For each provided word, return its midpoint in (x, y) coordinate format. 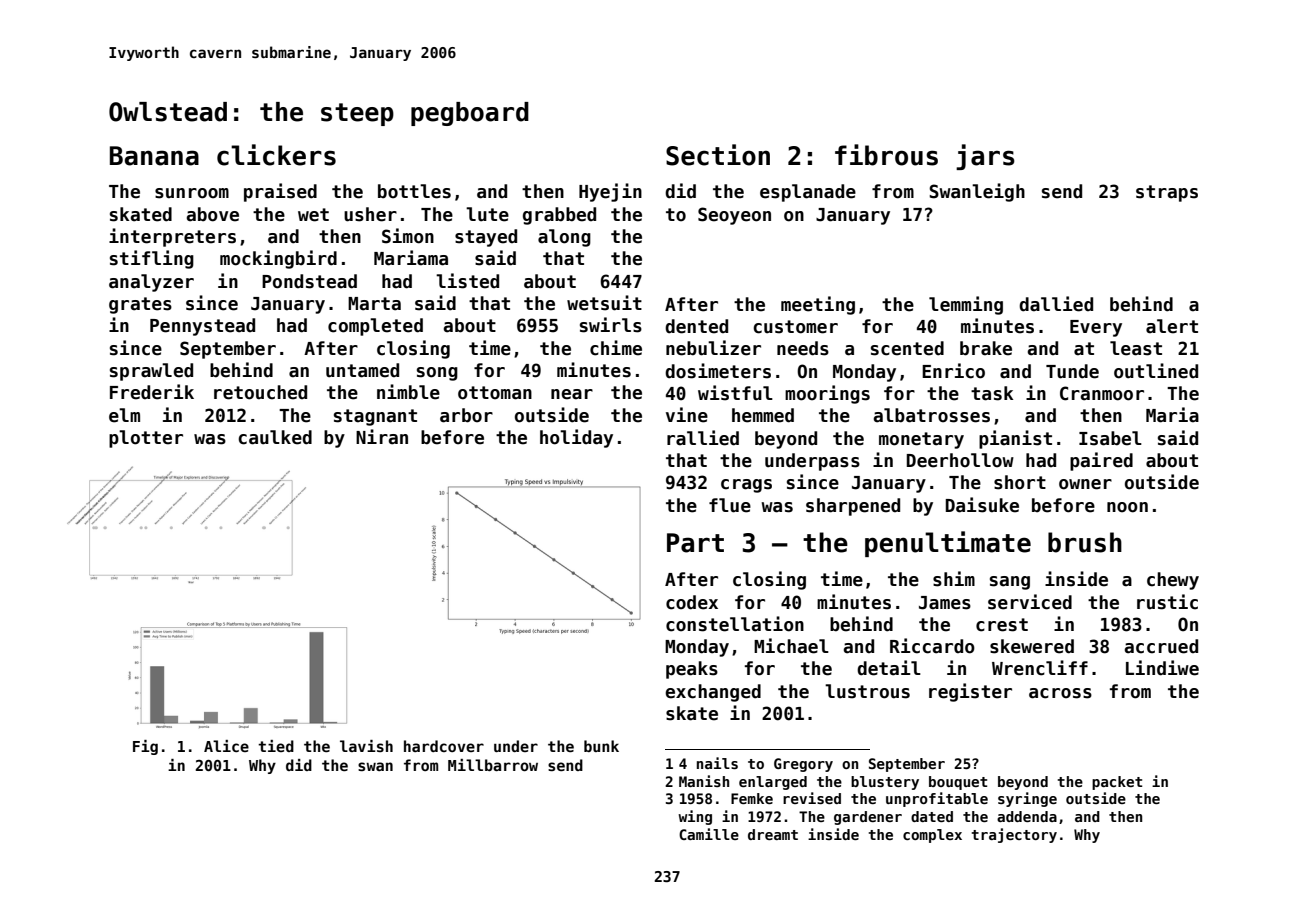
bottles (414, 191)
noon (1127, 507)
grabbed (559, 216)
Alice (226, 746)
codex (692, 602)
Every (1096, 328)
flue (730, 505)
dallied (1056, 304)
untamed (362, 370)
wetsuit (604, 303)
